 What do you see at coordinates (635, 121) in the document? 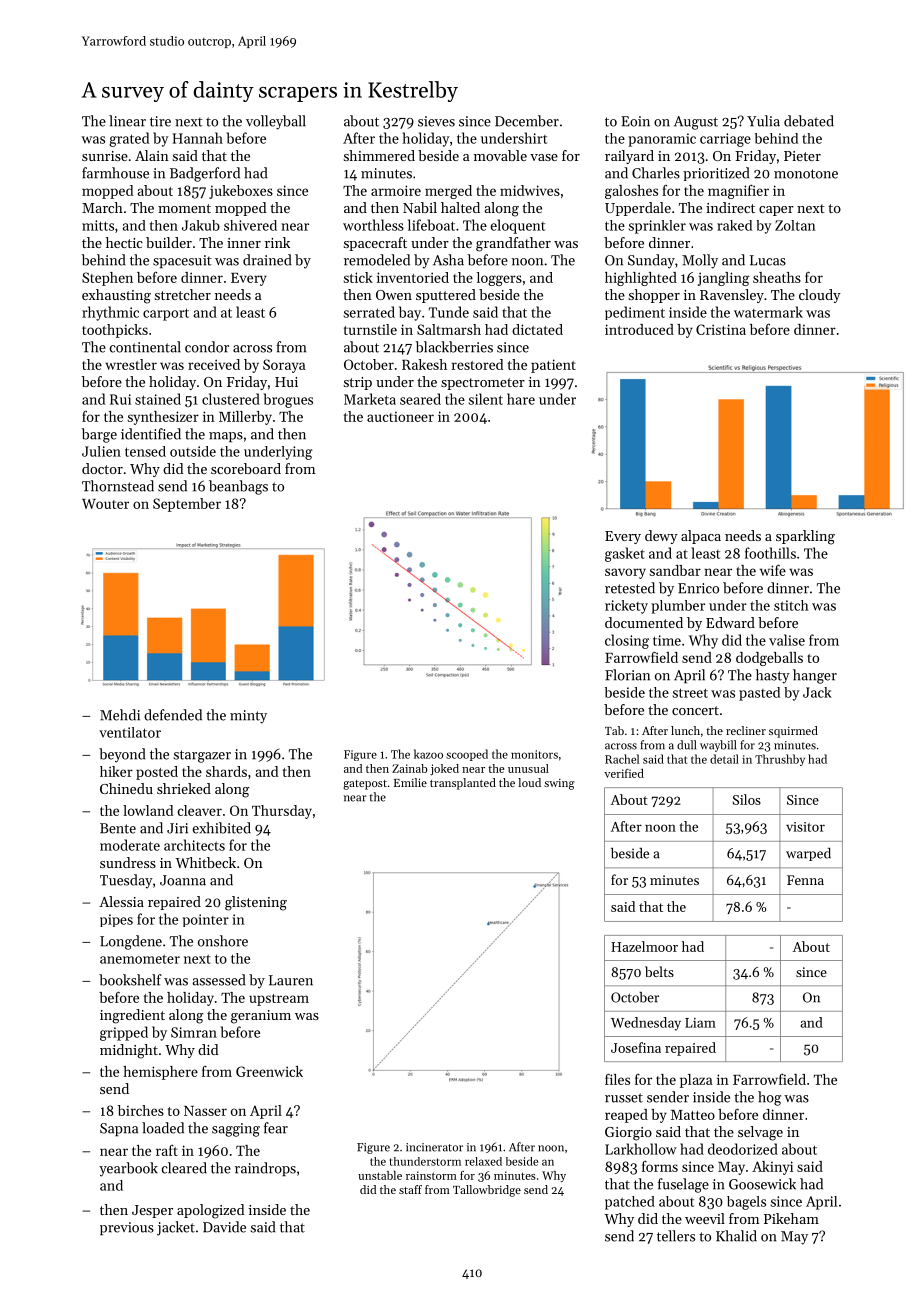
I see `Eoin` at bounding box center [635, 121].
